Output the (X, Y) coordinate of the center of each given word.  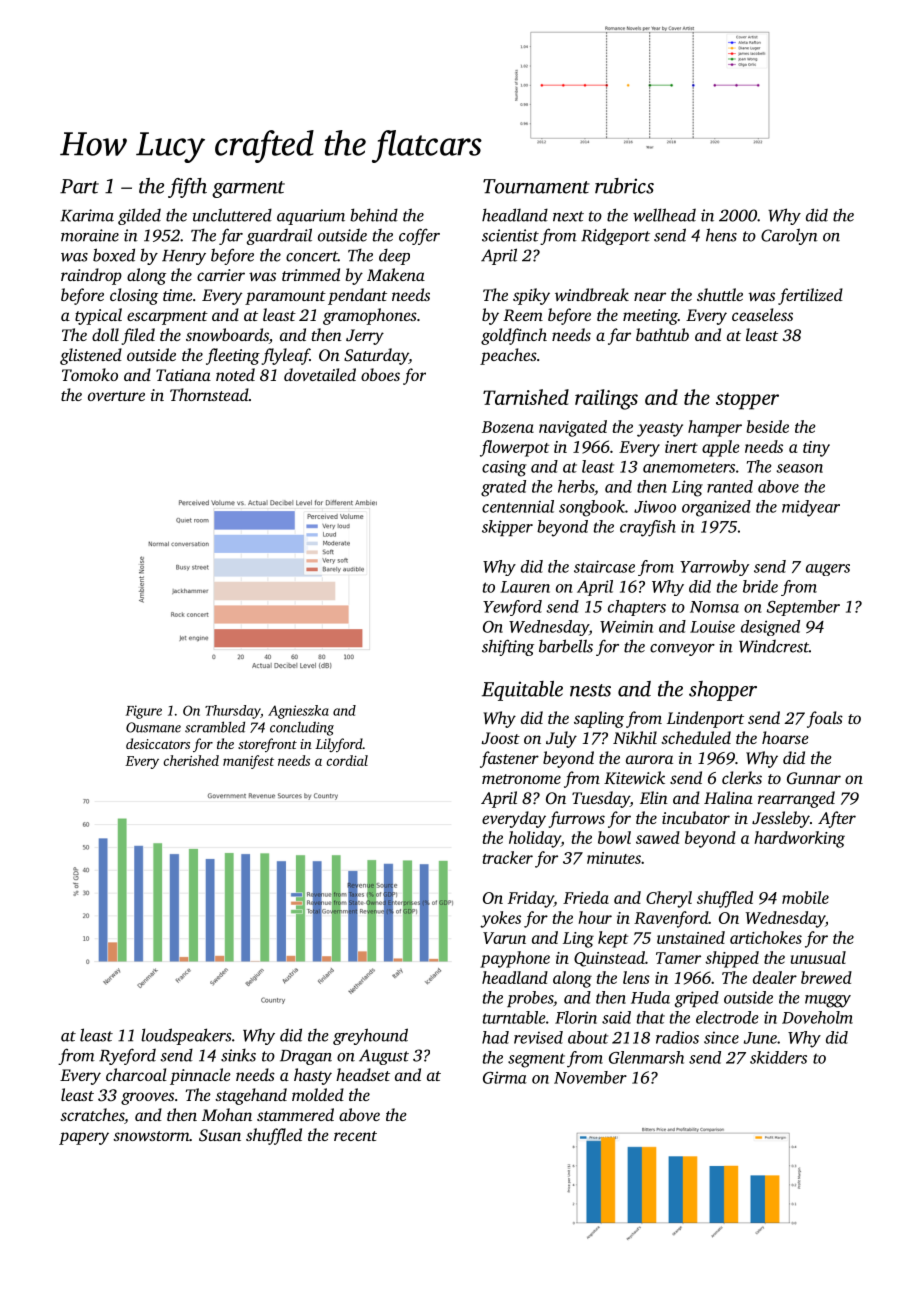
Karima (87, 215)
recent (355, 1136)
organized (716, 508)
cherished (191, 760)
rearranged (796, 799)
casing (504, 468)
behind (374, 215)
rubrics (624, 186)
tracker (508, 857)
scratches (92, 1114)
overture (116, 396)
